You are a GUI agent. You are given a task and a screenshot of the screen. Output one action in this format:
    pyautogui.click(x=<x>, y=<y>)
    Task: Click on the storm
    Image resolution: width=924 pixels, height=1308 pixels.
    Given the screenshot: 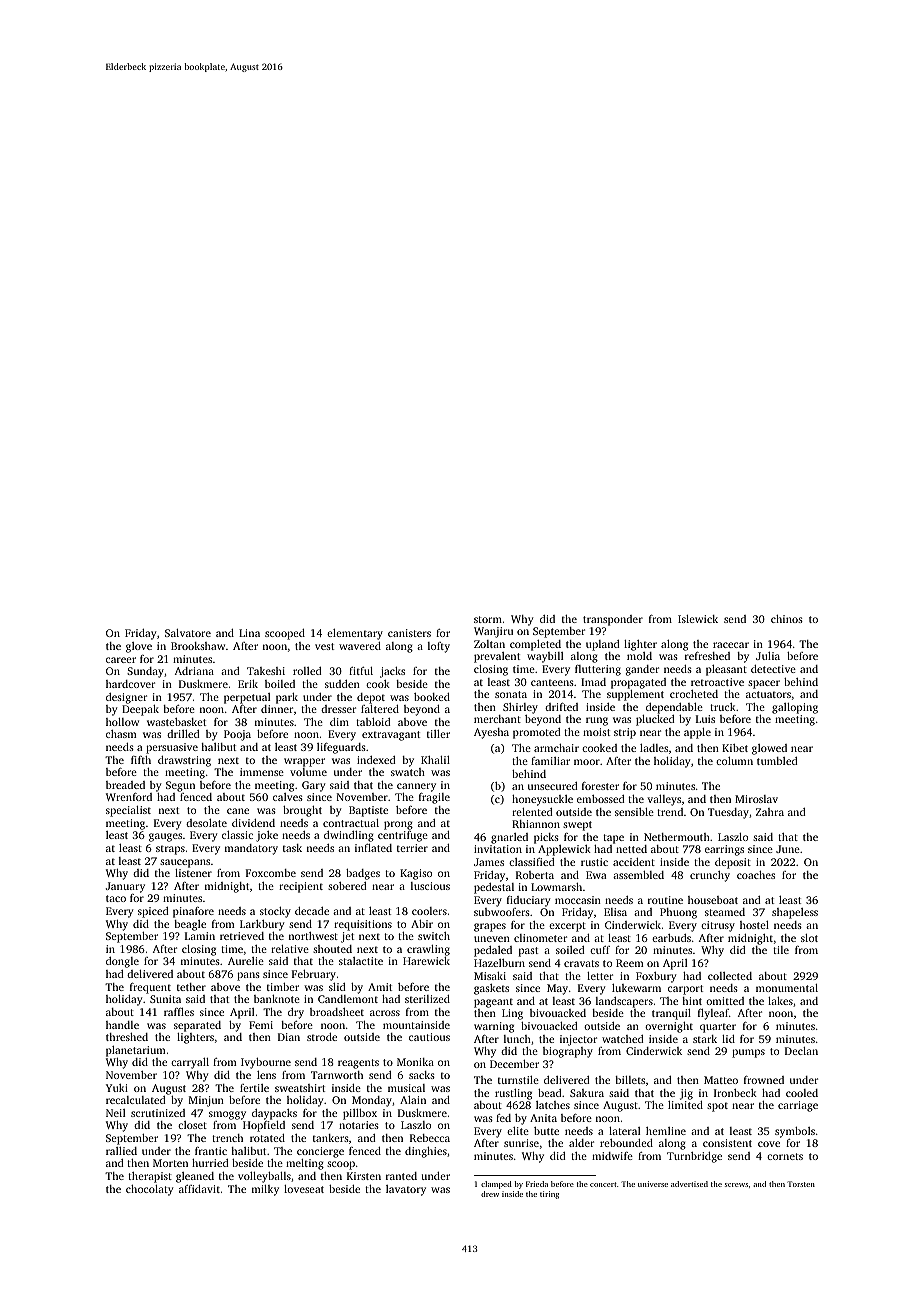 What is the action you would take?
    pyautogui.click(x=488, y=619)
